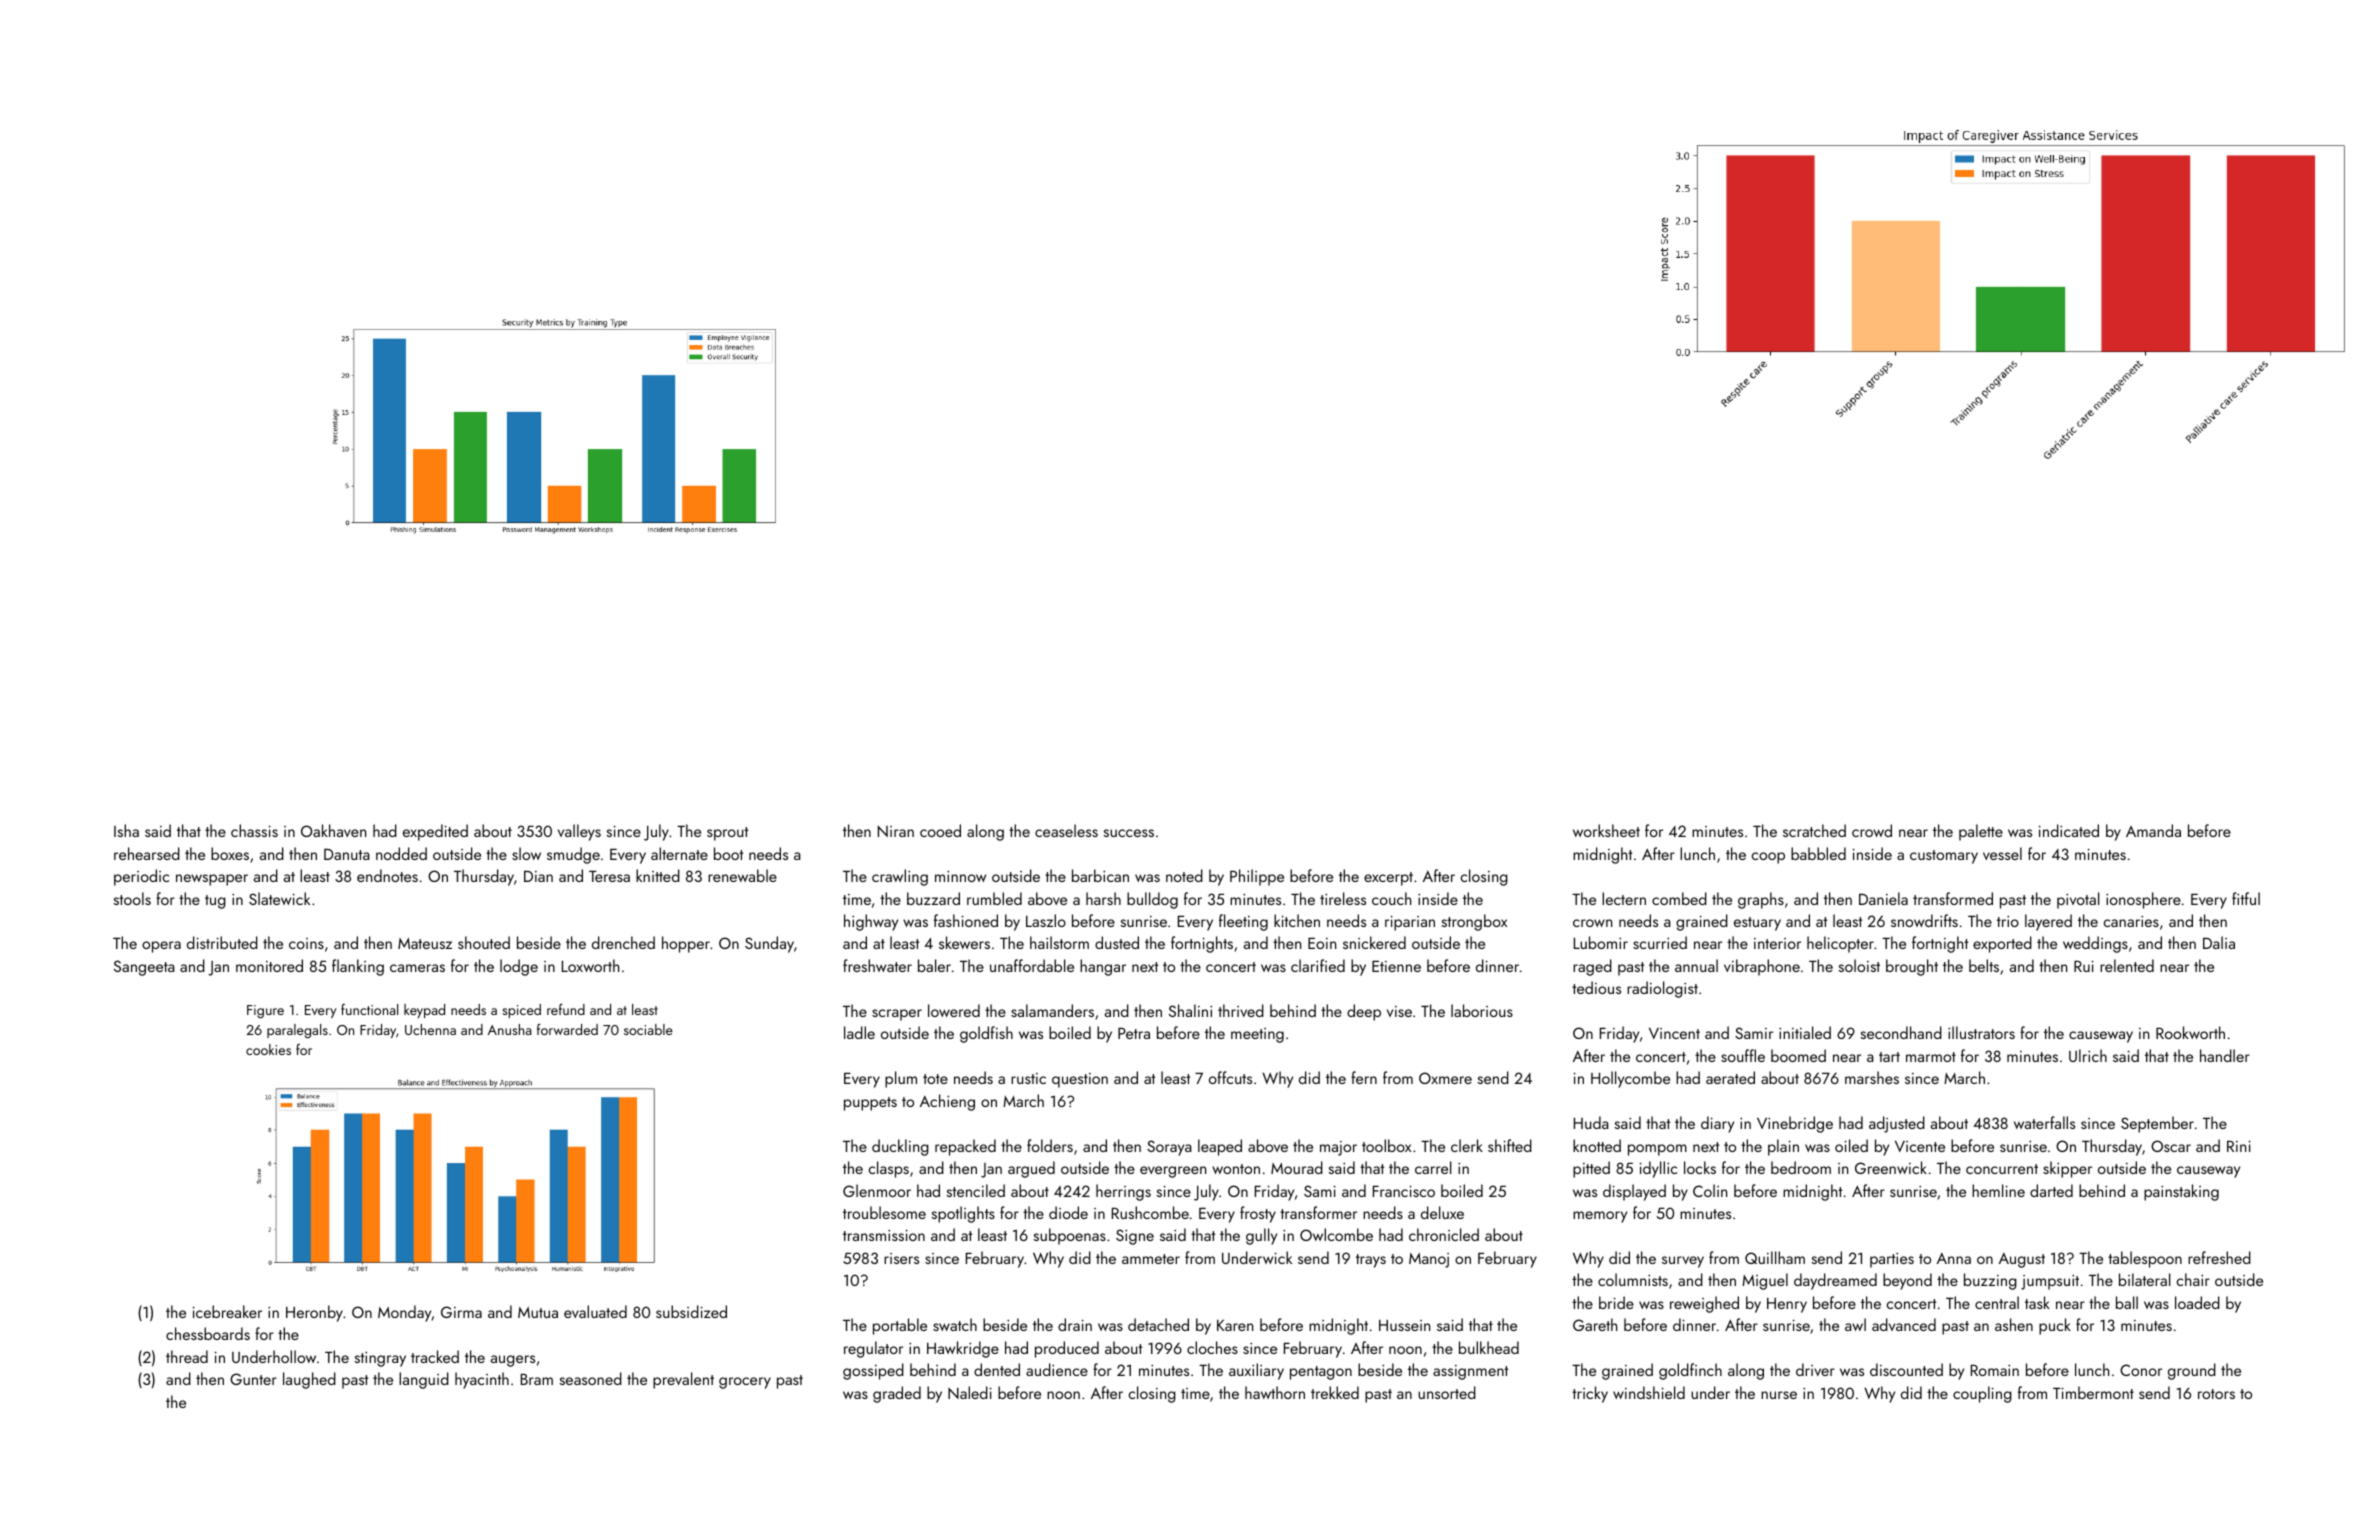  Describe the element at coordinates (1904, 1324) in the screenshot. I see `advanced` at that location.
